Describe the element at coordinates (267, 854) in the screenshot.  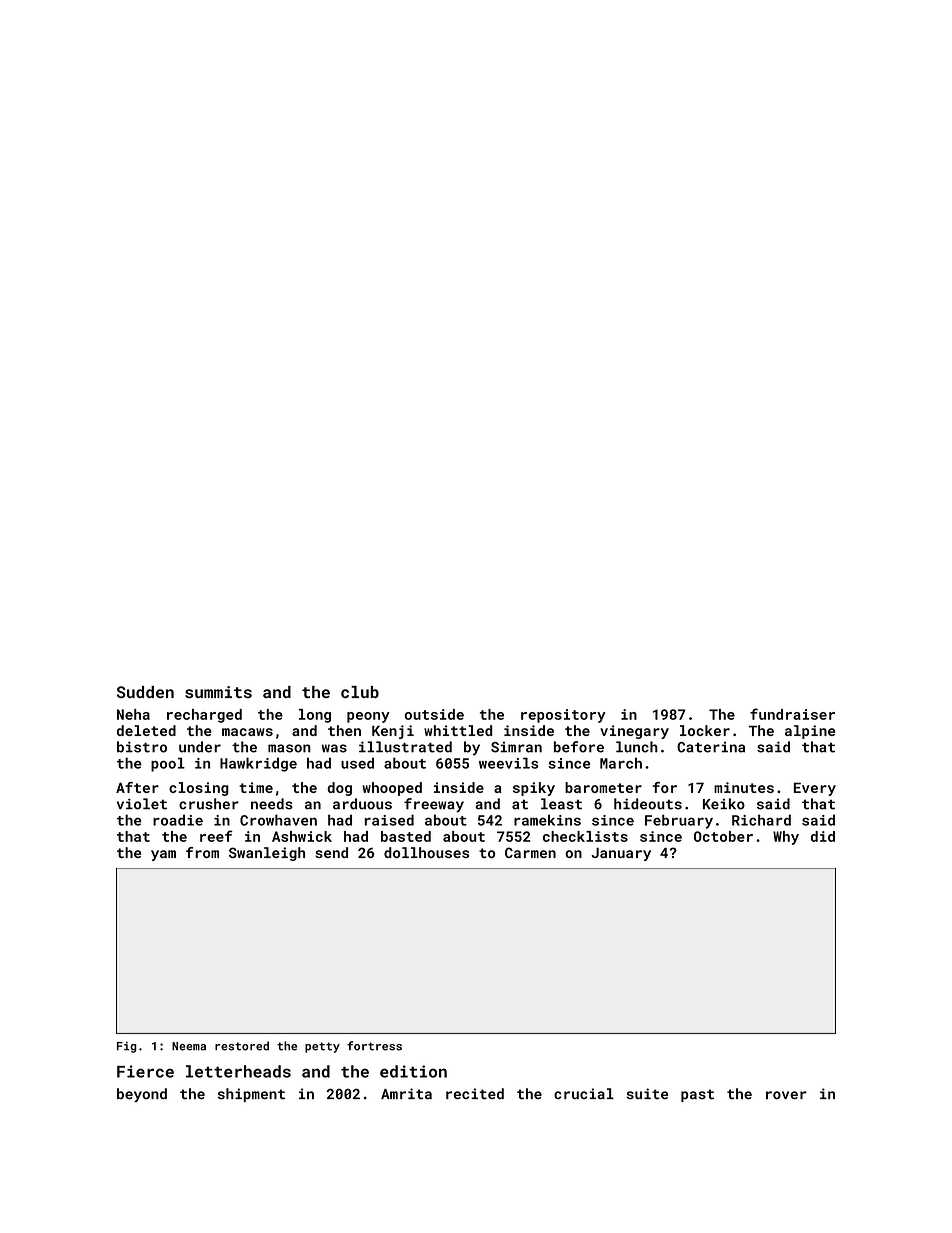
I see `Swanleigh` at that location.
